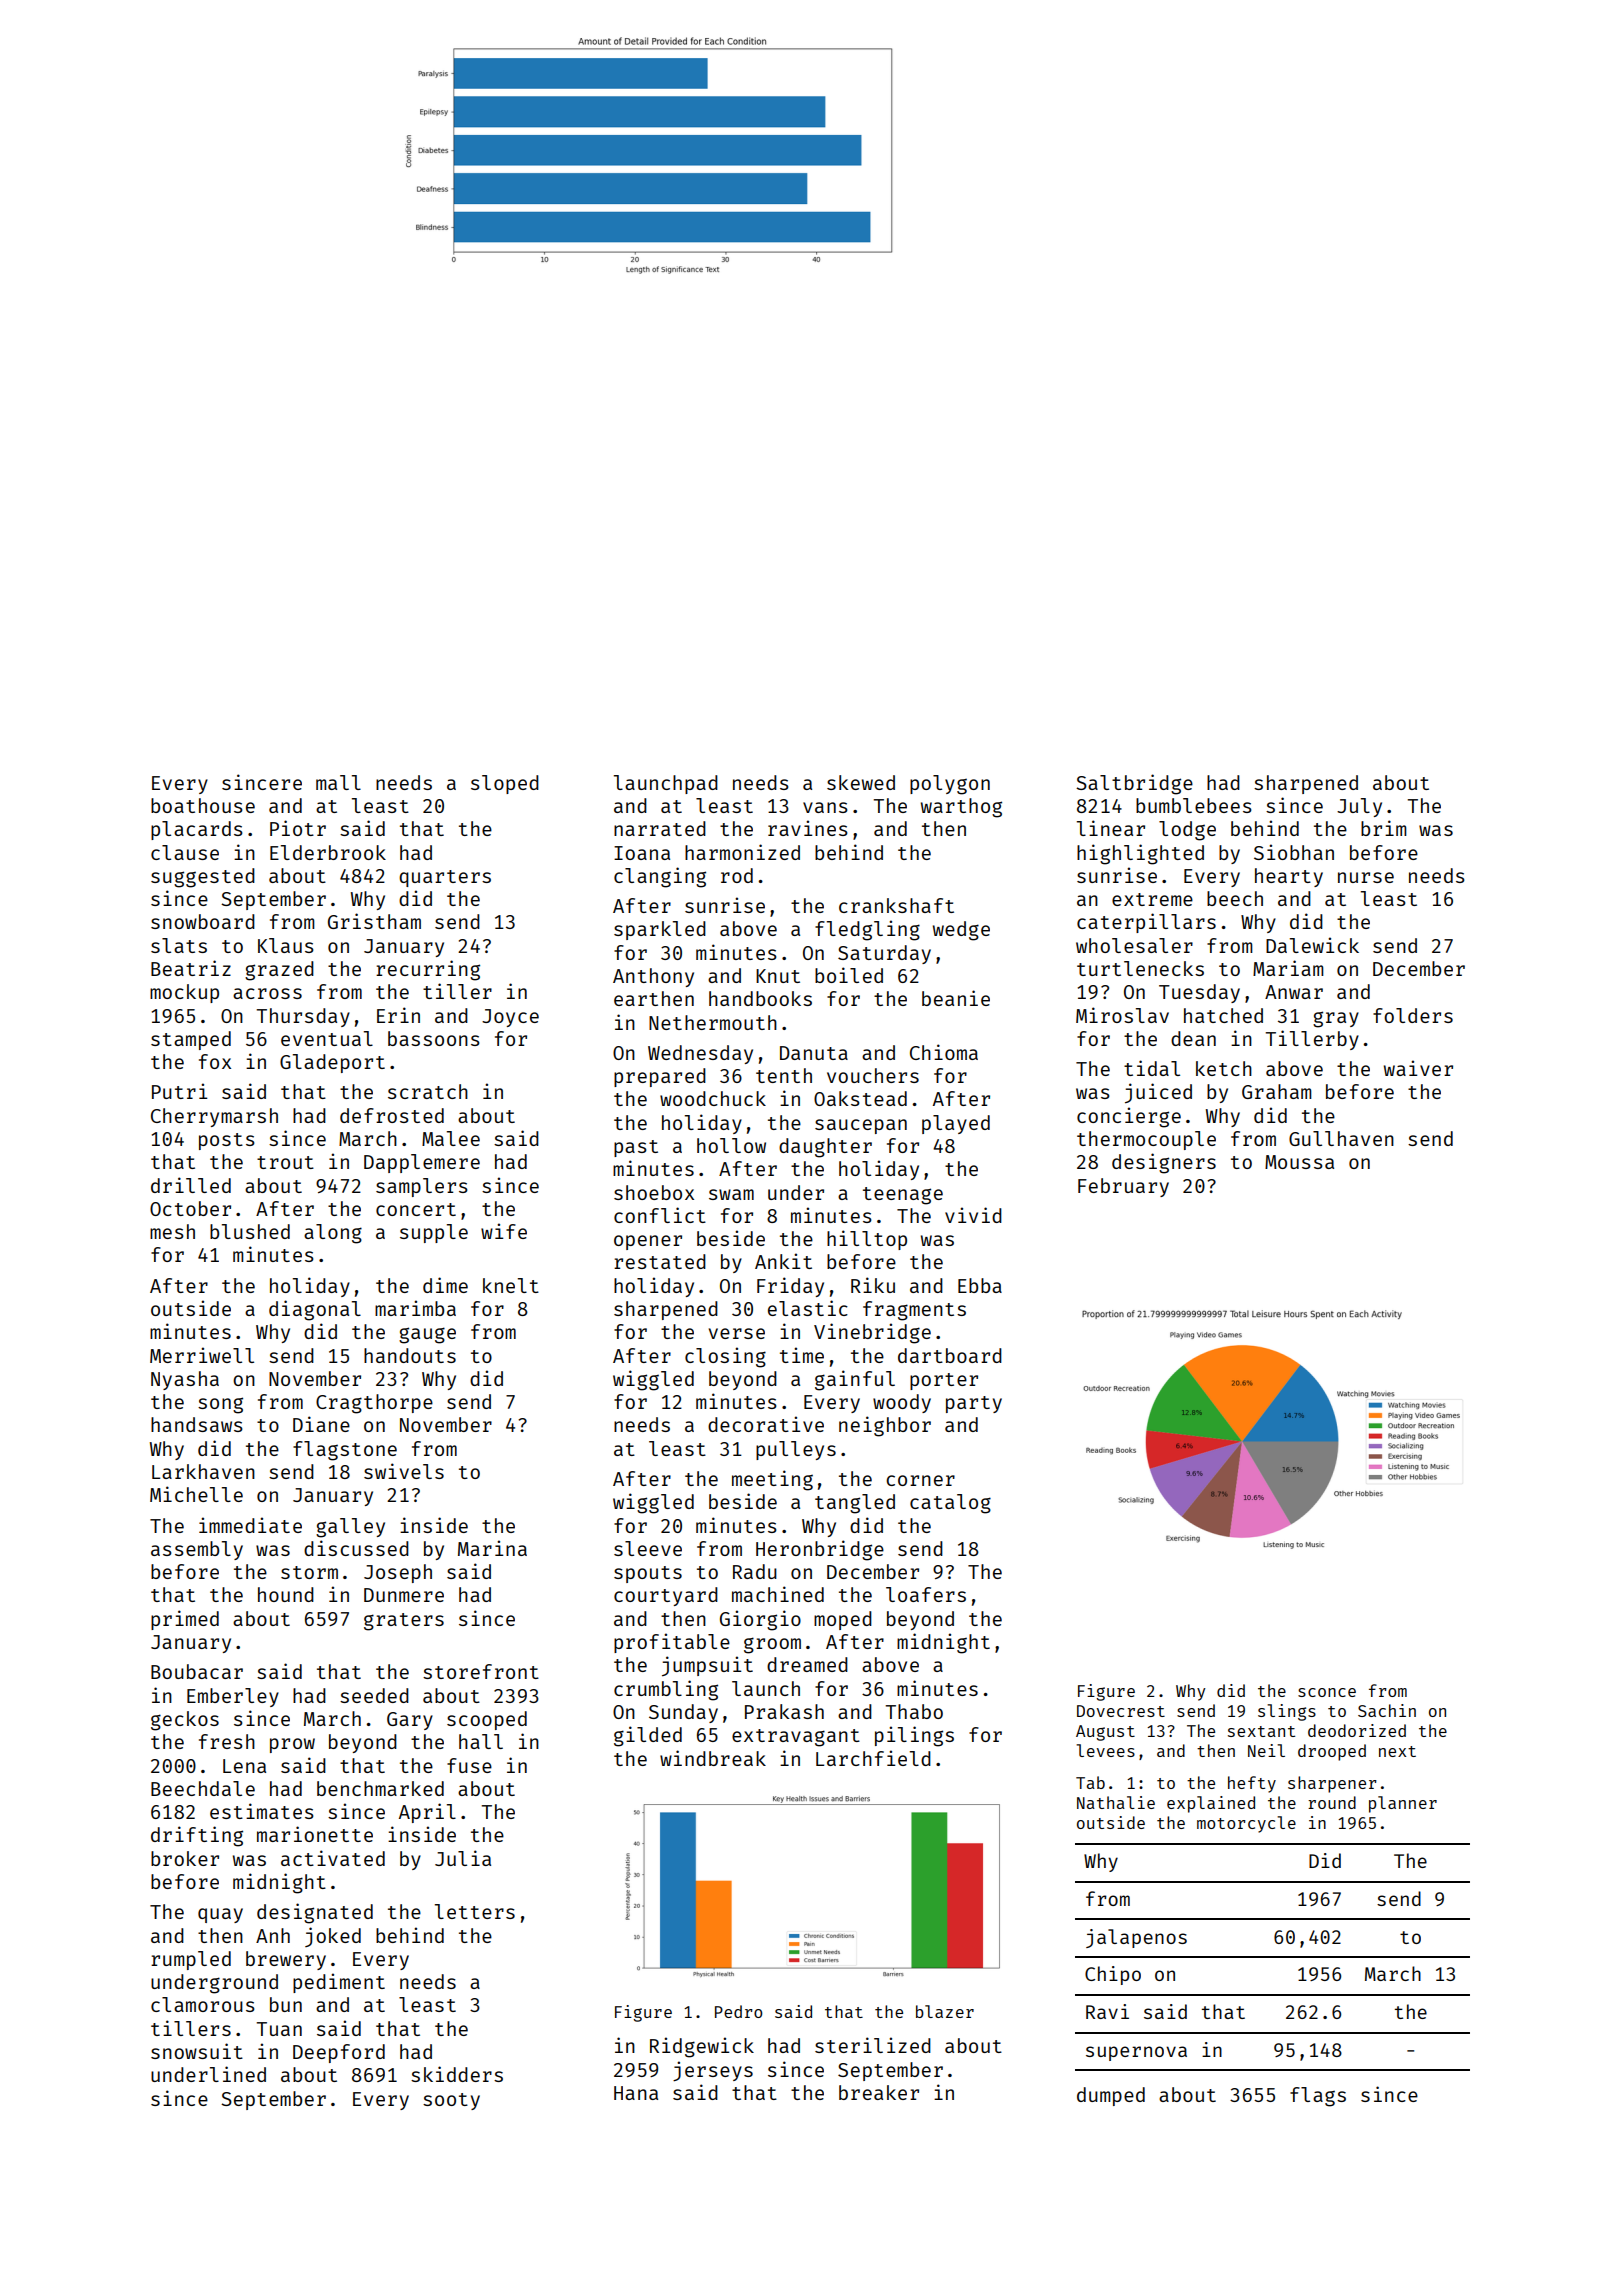 This page has width=1620, height=2292. I want to click on teenage, so click(903, 1196).
